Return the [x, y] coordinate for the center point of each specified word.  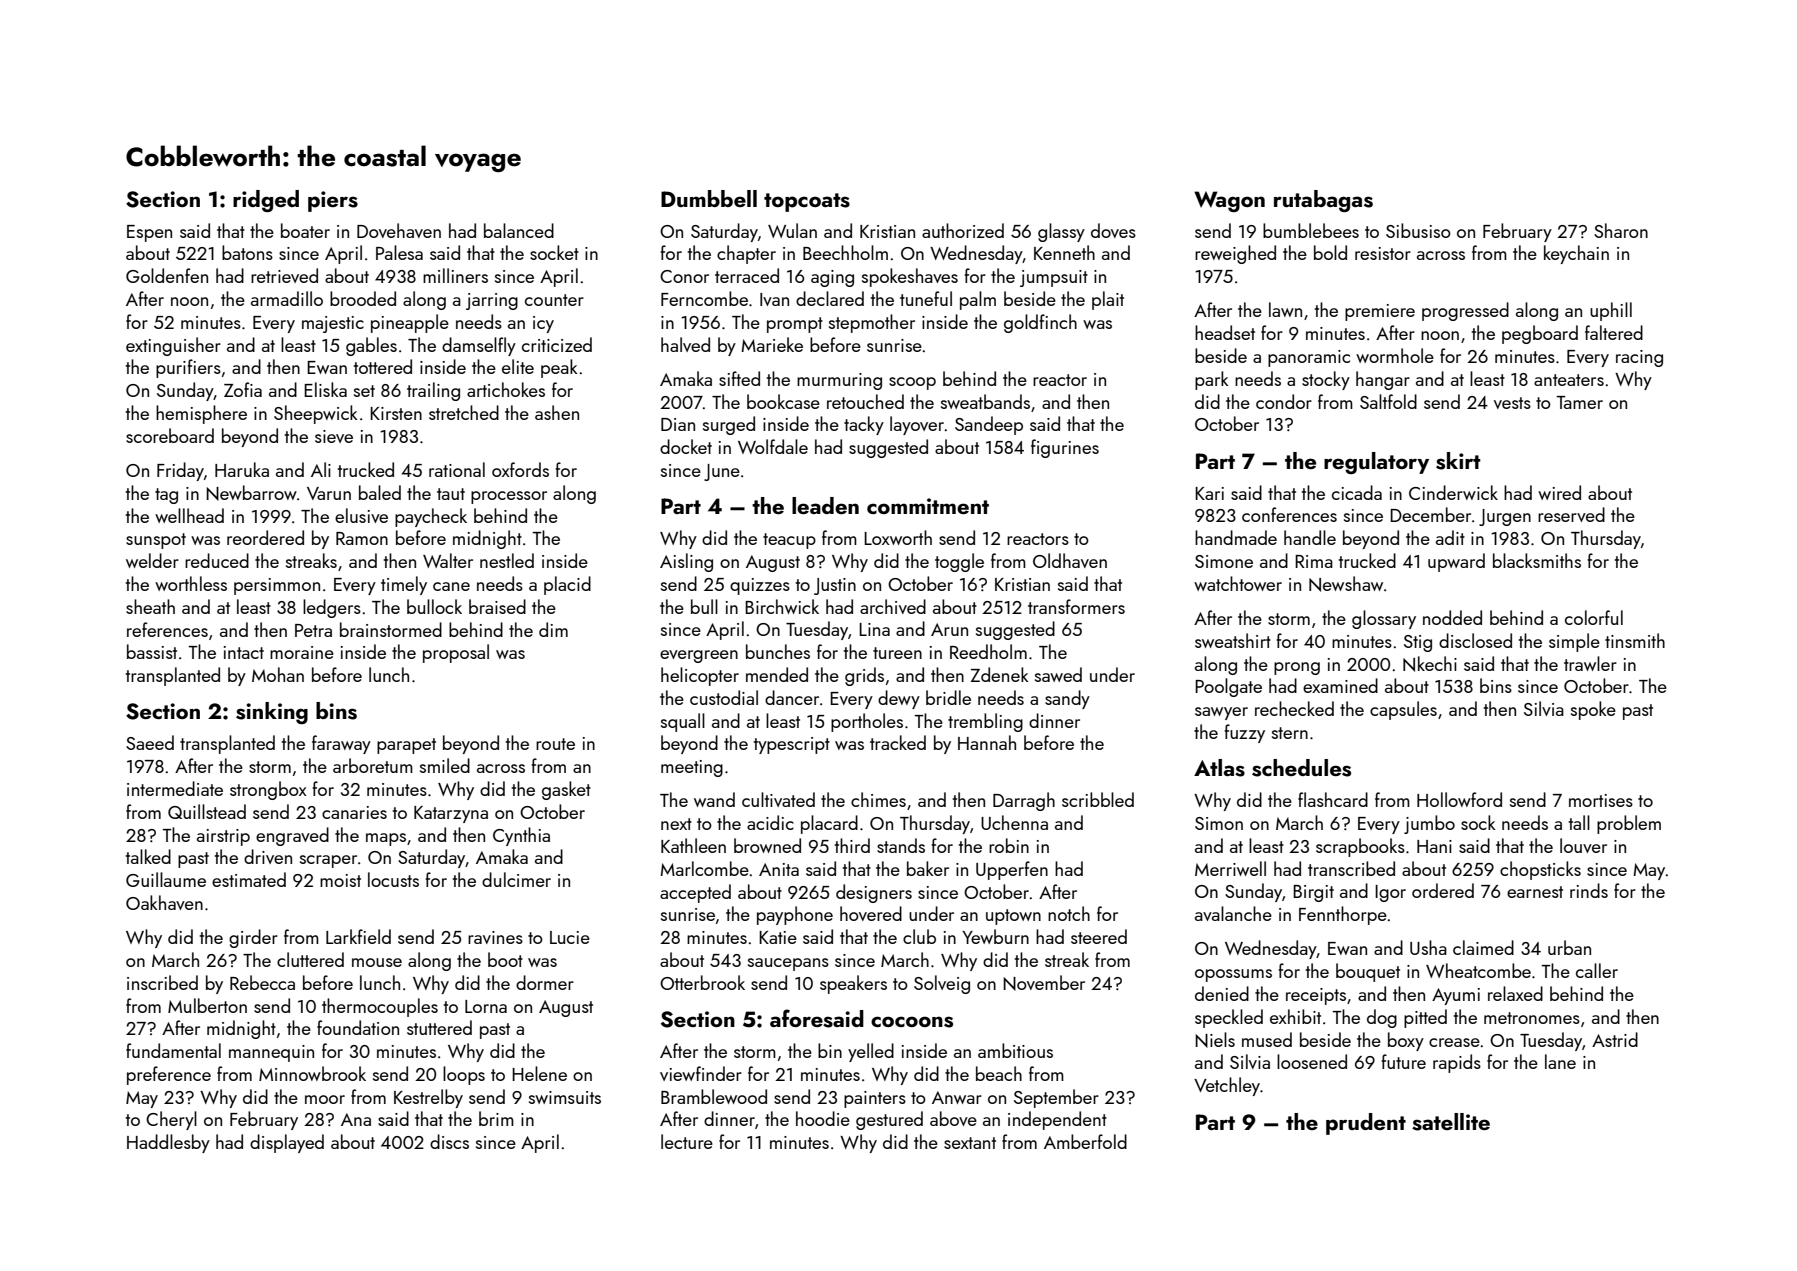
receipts [1316, 996]
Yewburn [995, 936]
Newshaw [1346, 584]
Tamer [1580, 402]
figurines [1065, 448]
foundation [358, 1027]
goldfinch [1040, 323]
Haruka [242, 469]
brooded [363, 298]
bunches [778, 651]
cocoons [912, 1022]
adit [1450, 537]
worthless [191, 583]
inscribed [162, 982]
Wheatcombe [1478, 970]
